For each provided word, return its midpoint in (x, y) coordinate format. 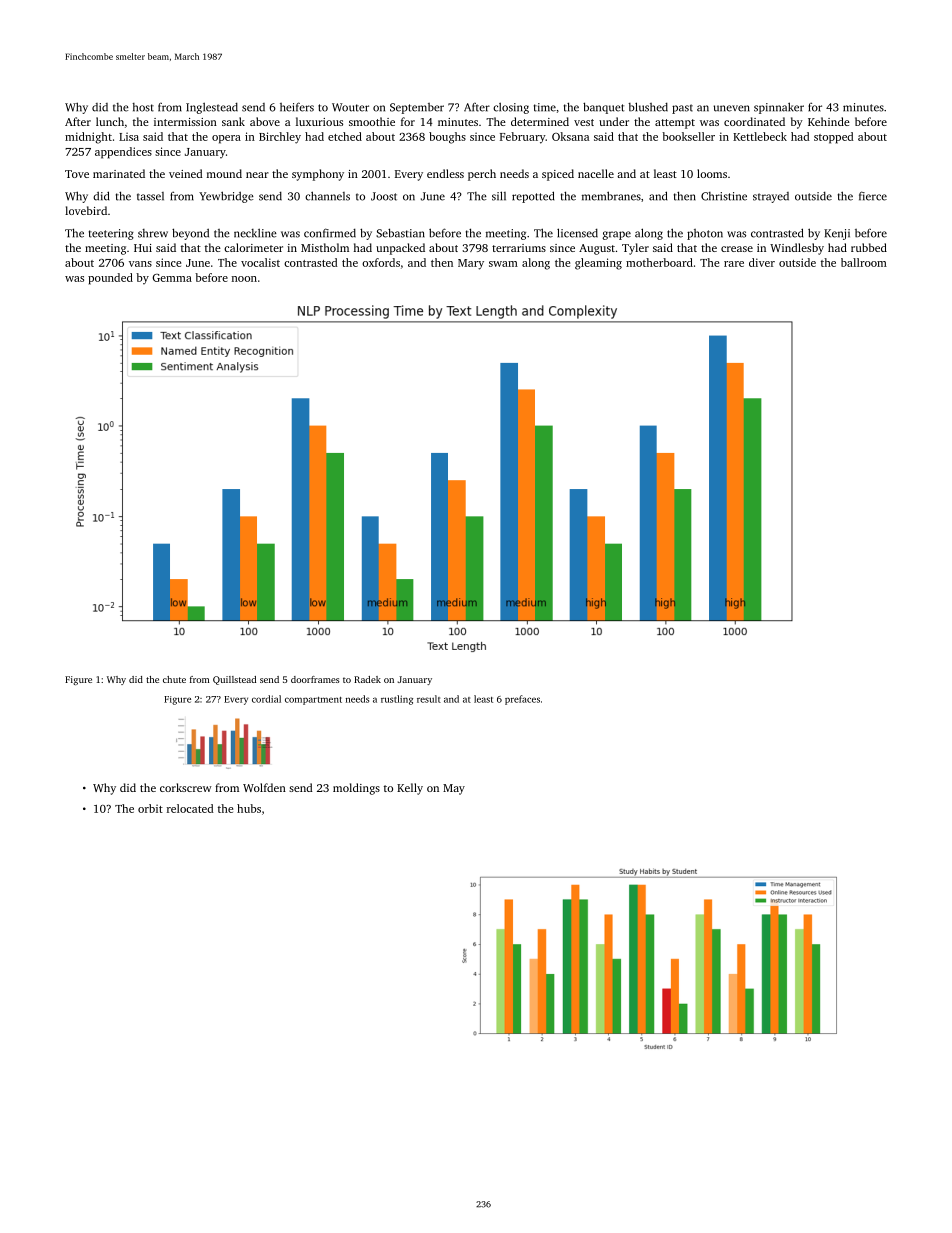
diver (762, 262)
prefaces (522, 700)
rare (734, 264)
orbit (150, 808)
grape (616, 235)
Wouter (350, 107)
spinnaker (779, 108)
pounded (110, 279)
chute (174, 679)
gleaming (598, 264)
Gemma (172, 278)
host (143, 107)
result (429, 699)
